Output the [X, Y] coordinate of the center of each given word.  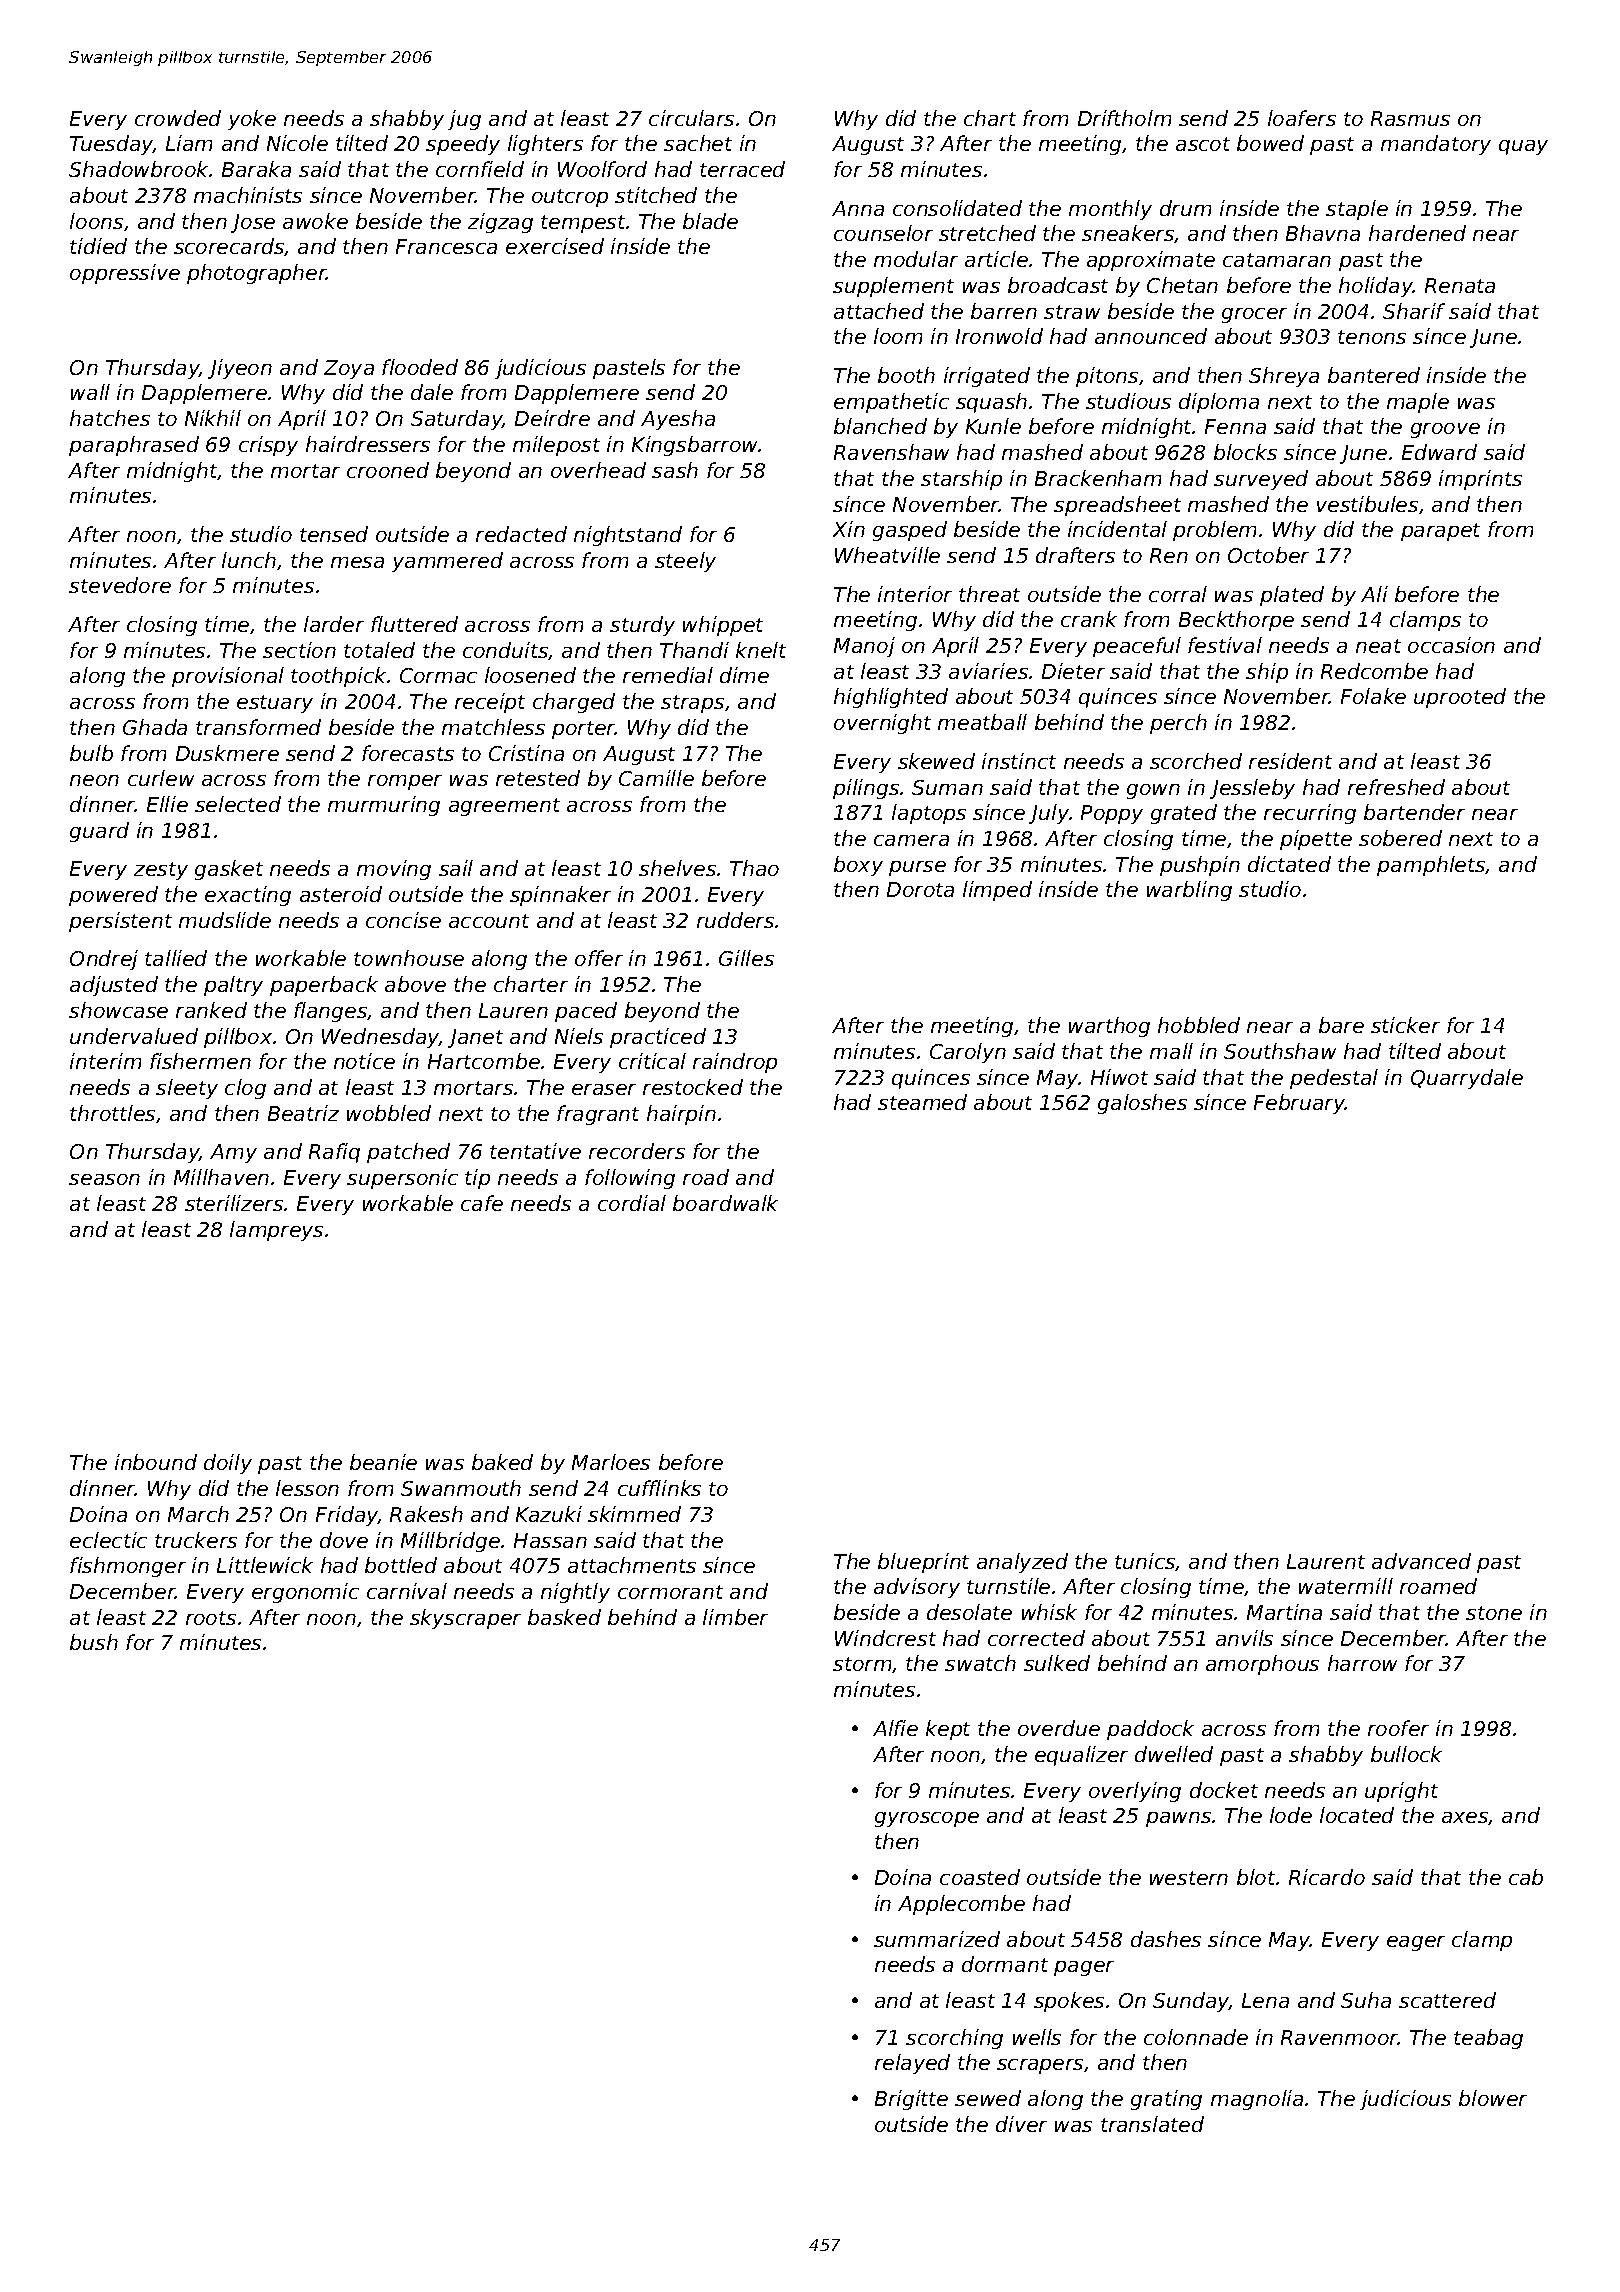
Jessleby [1252, 789]
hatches [110, 418]
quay [1523, 147]
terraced [742, 169]
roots [211, 1618]
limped [997, 891]
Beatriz [303, 1113]
